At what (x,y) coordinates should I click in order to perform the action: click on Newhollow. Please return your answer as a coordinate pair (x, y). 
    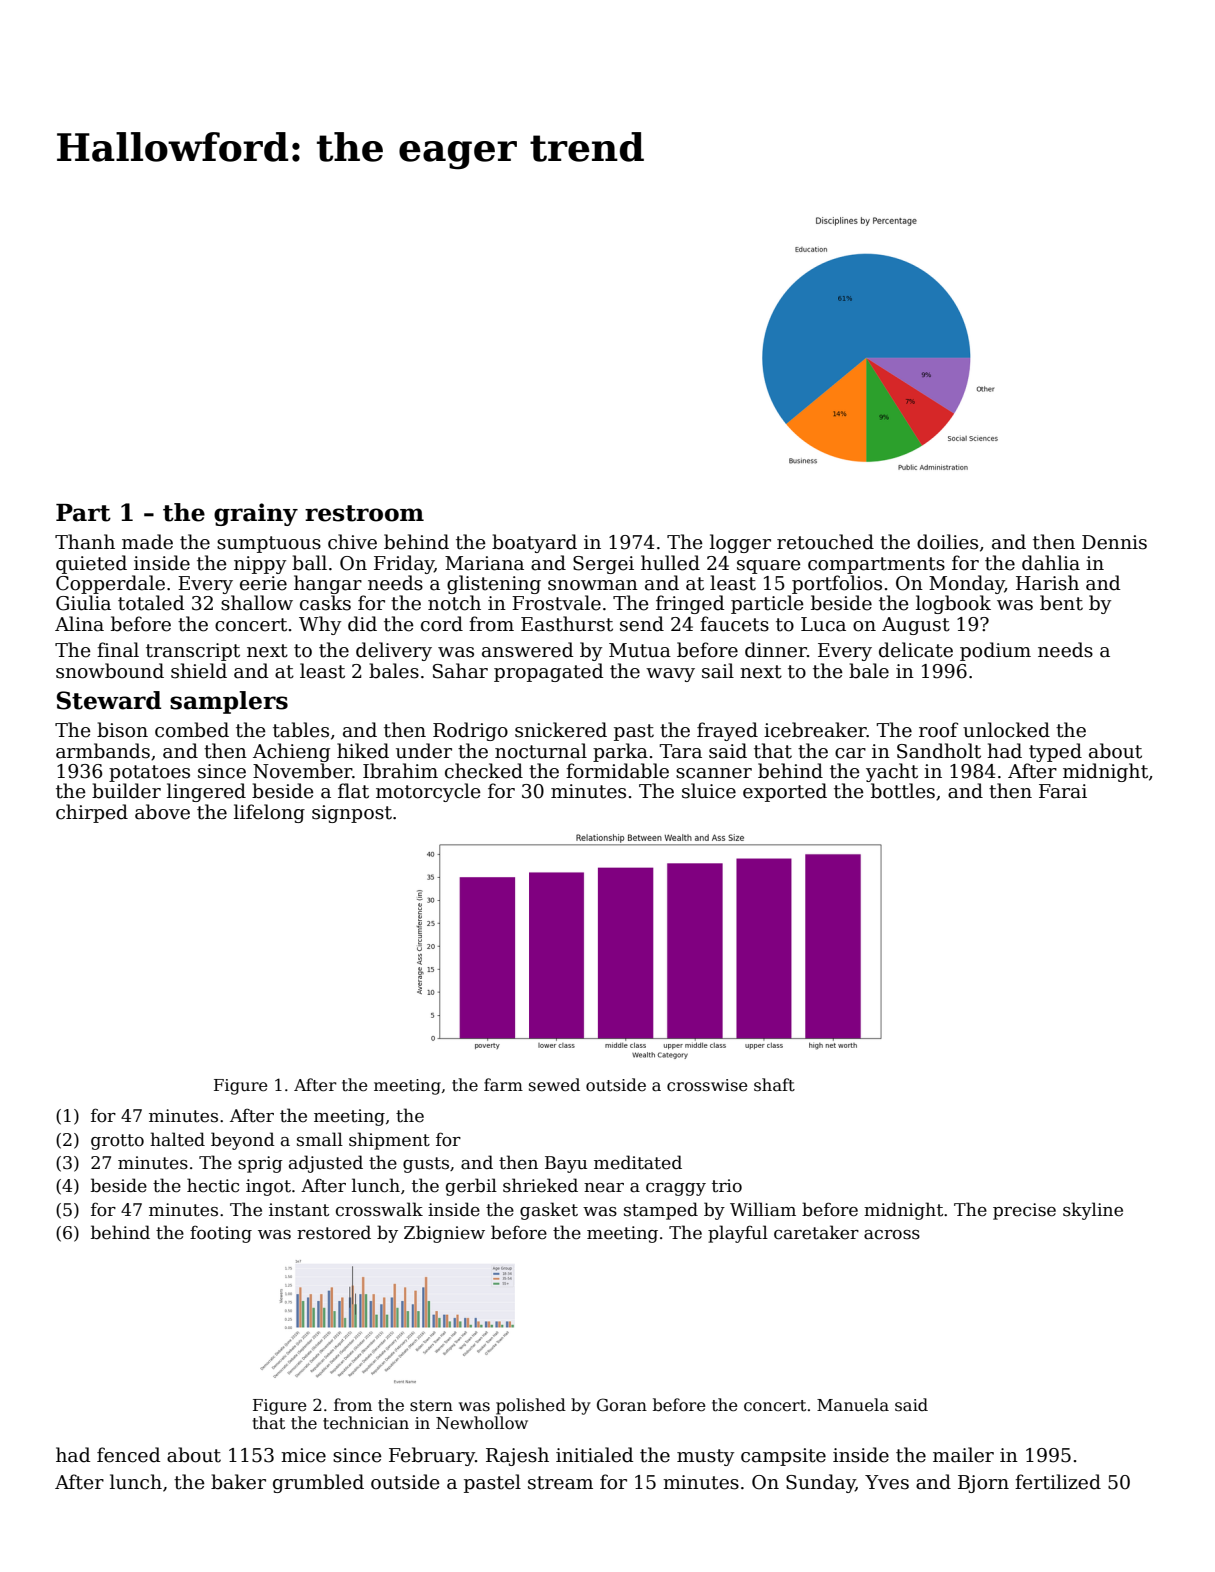
    Looking at the image, I should click on (482, 1422).
